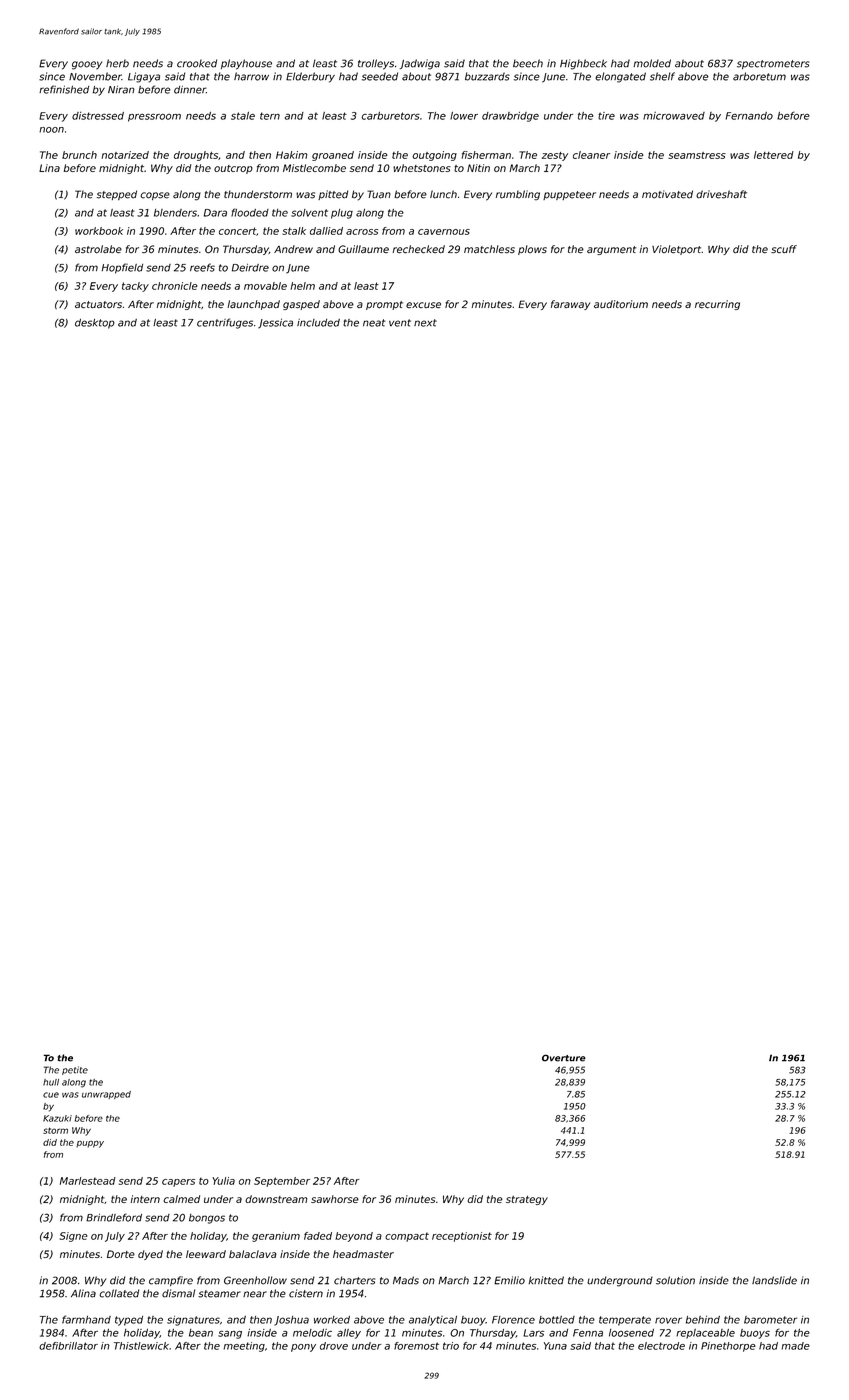 Image resolution: width=849 pixels, height=1400 pixels. Describe the element at coordinates (451, 1346) in the page. I see `trio` at that location.
